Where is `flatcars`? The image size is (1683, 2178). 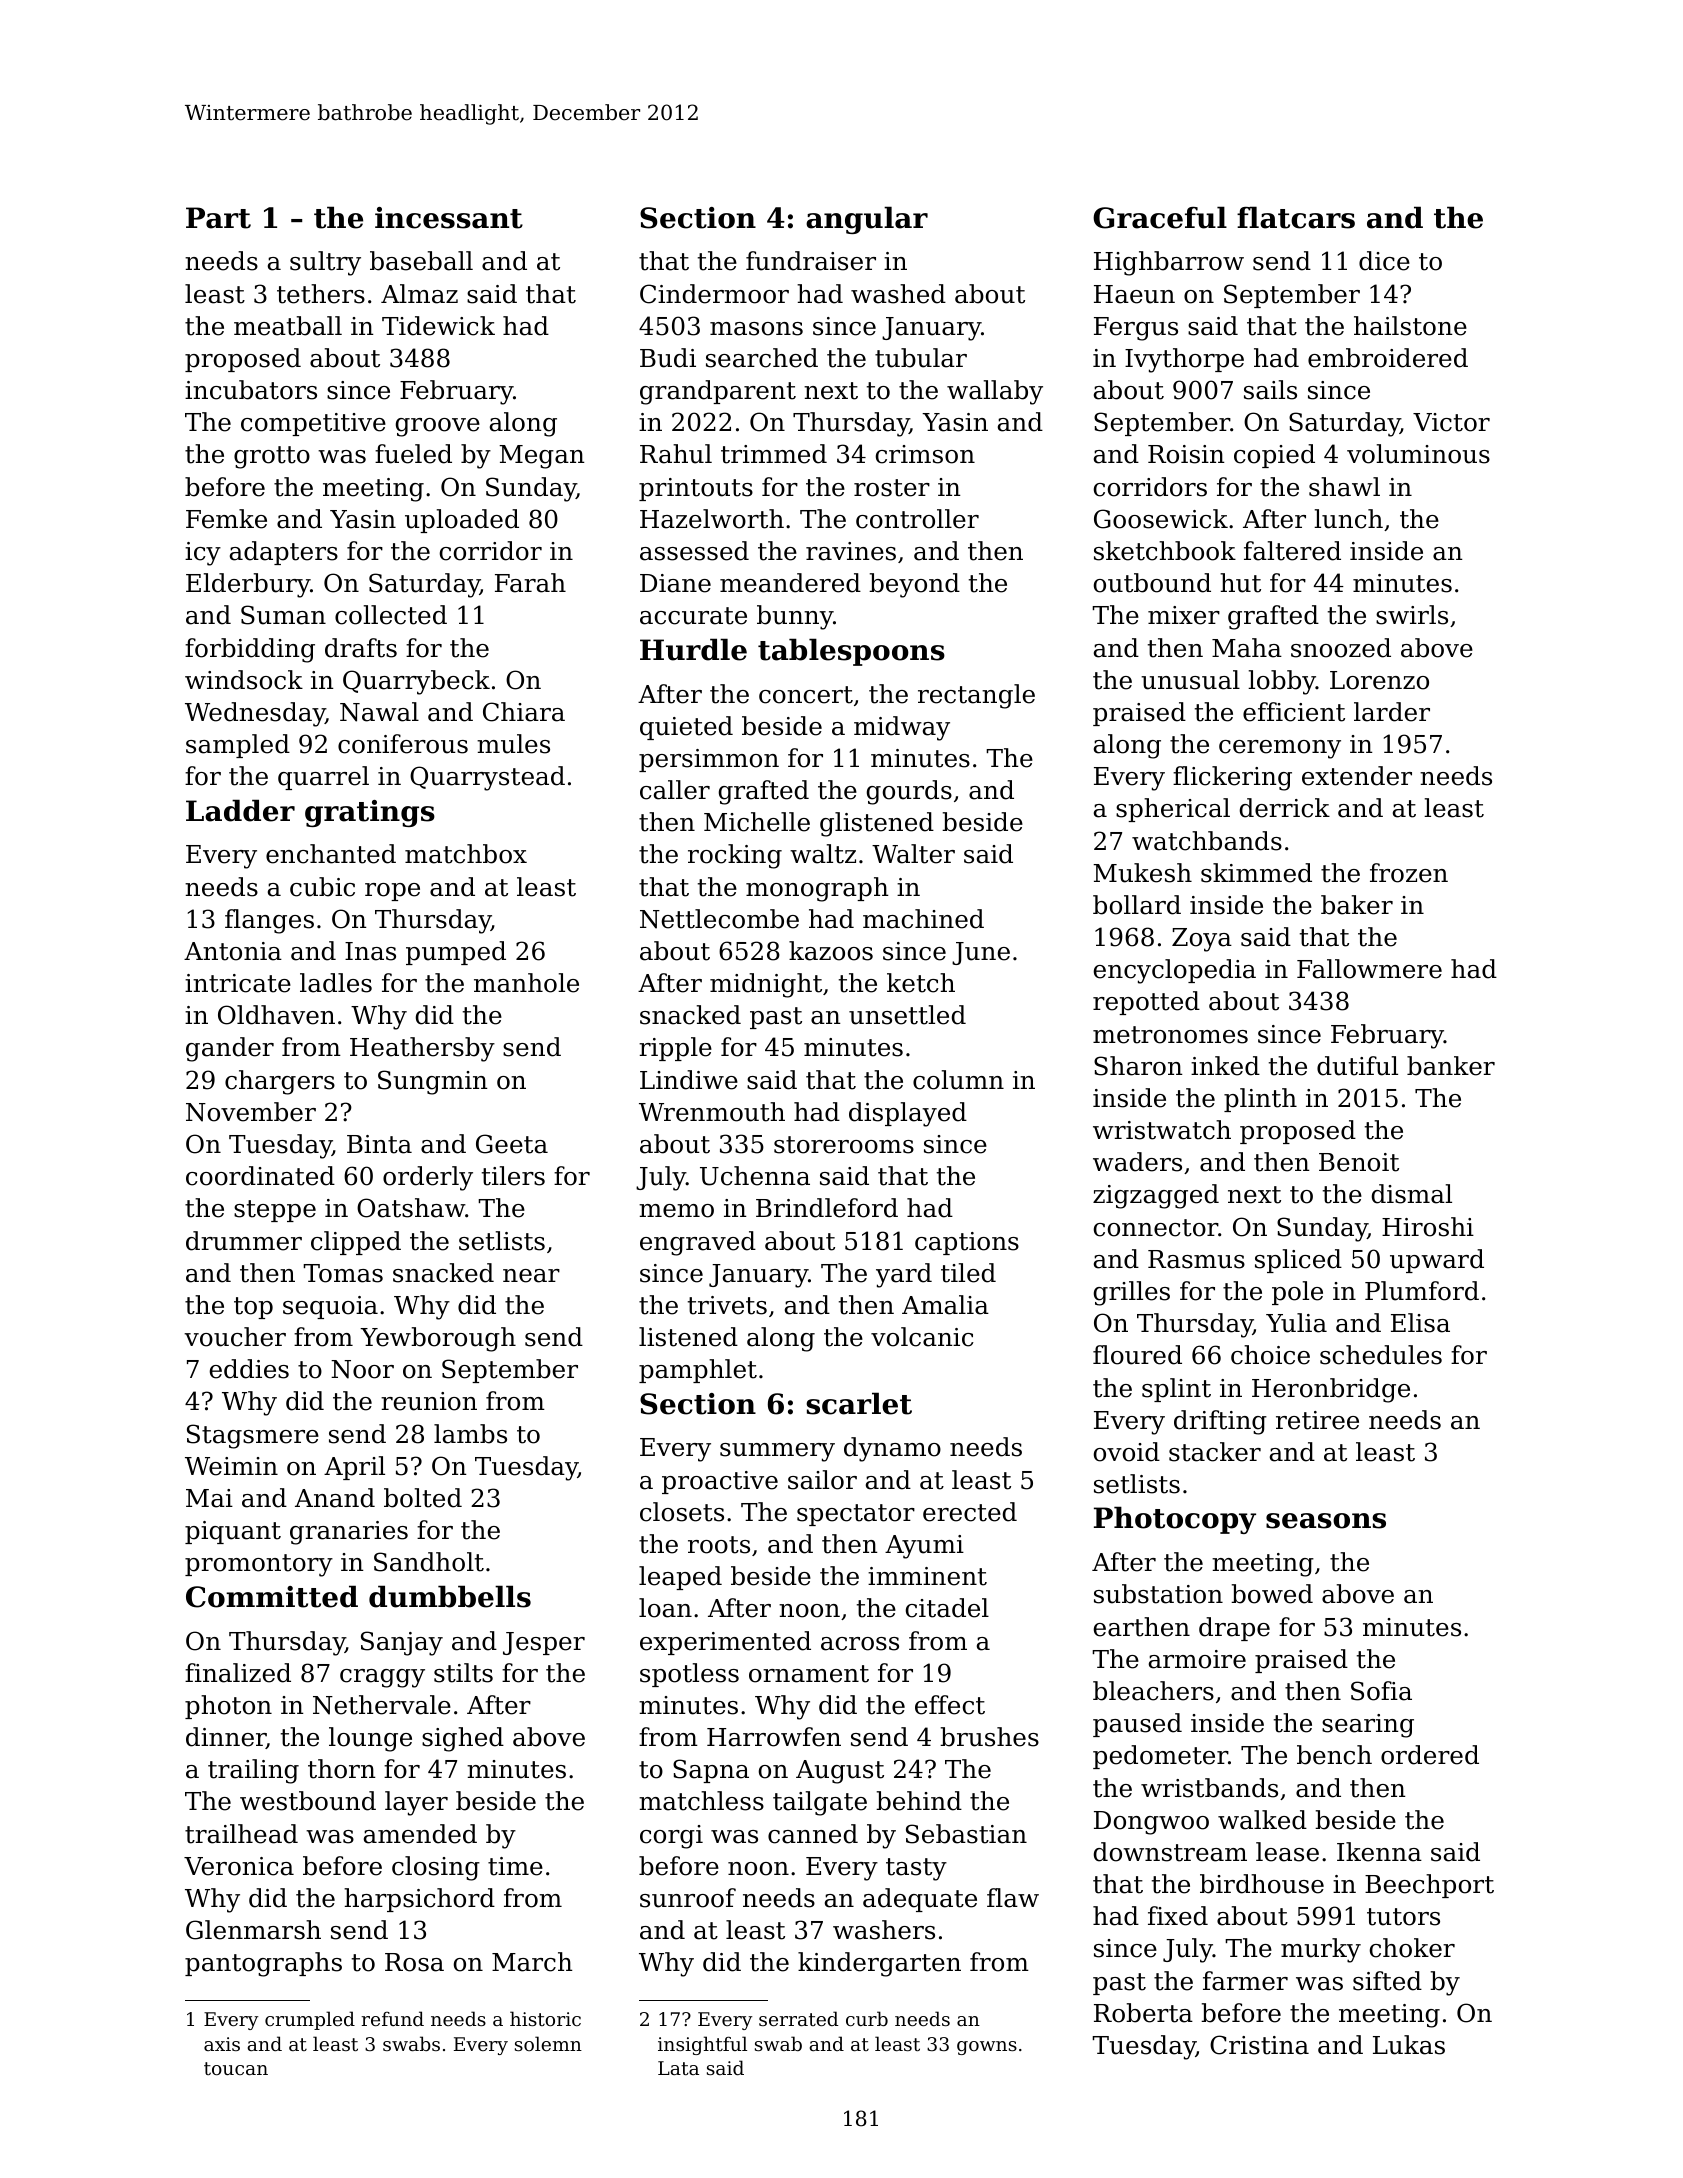 flatcars is located at coordinates (1296, 217).
